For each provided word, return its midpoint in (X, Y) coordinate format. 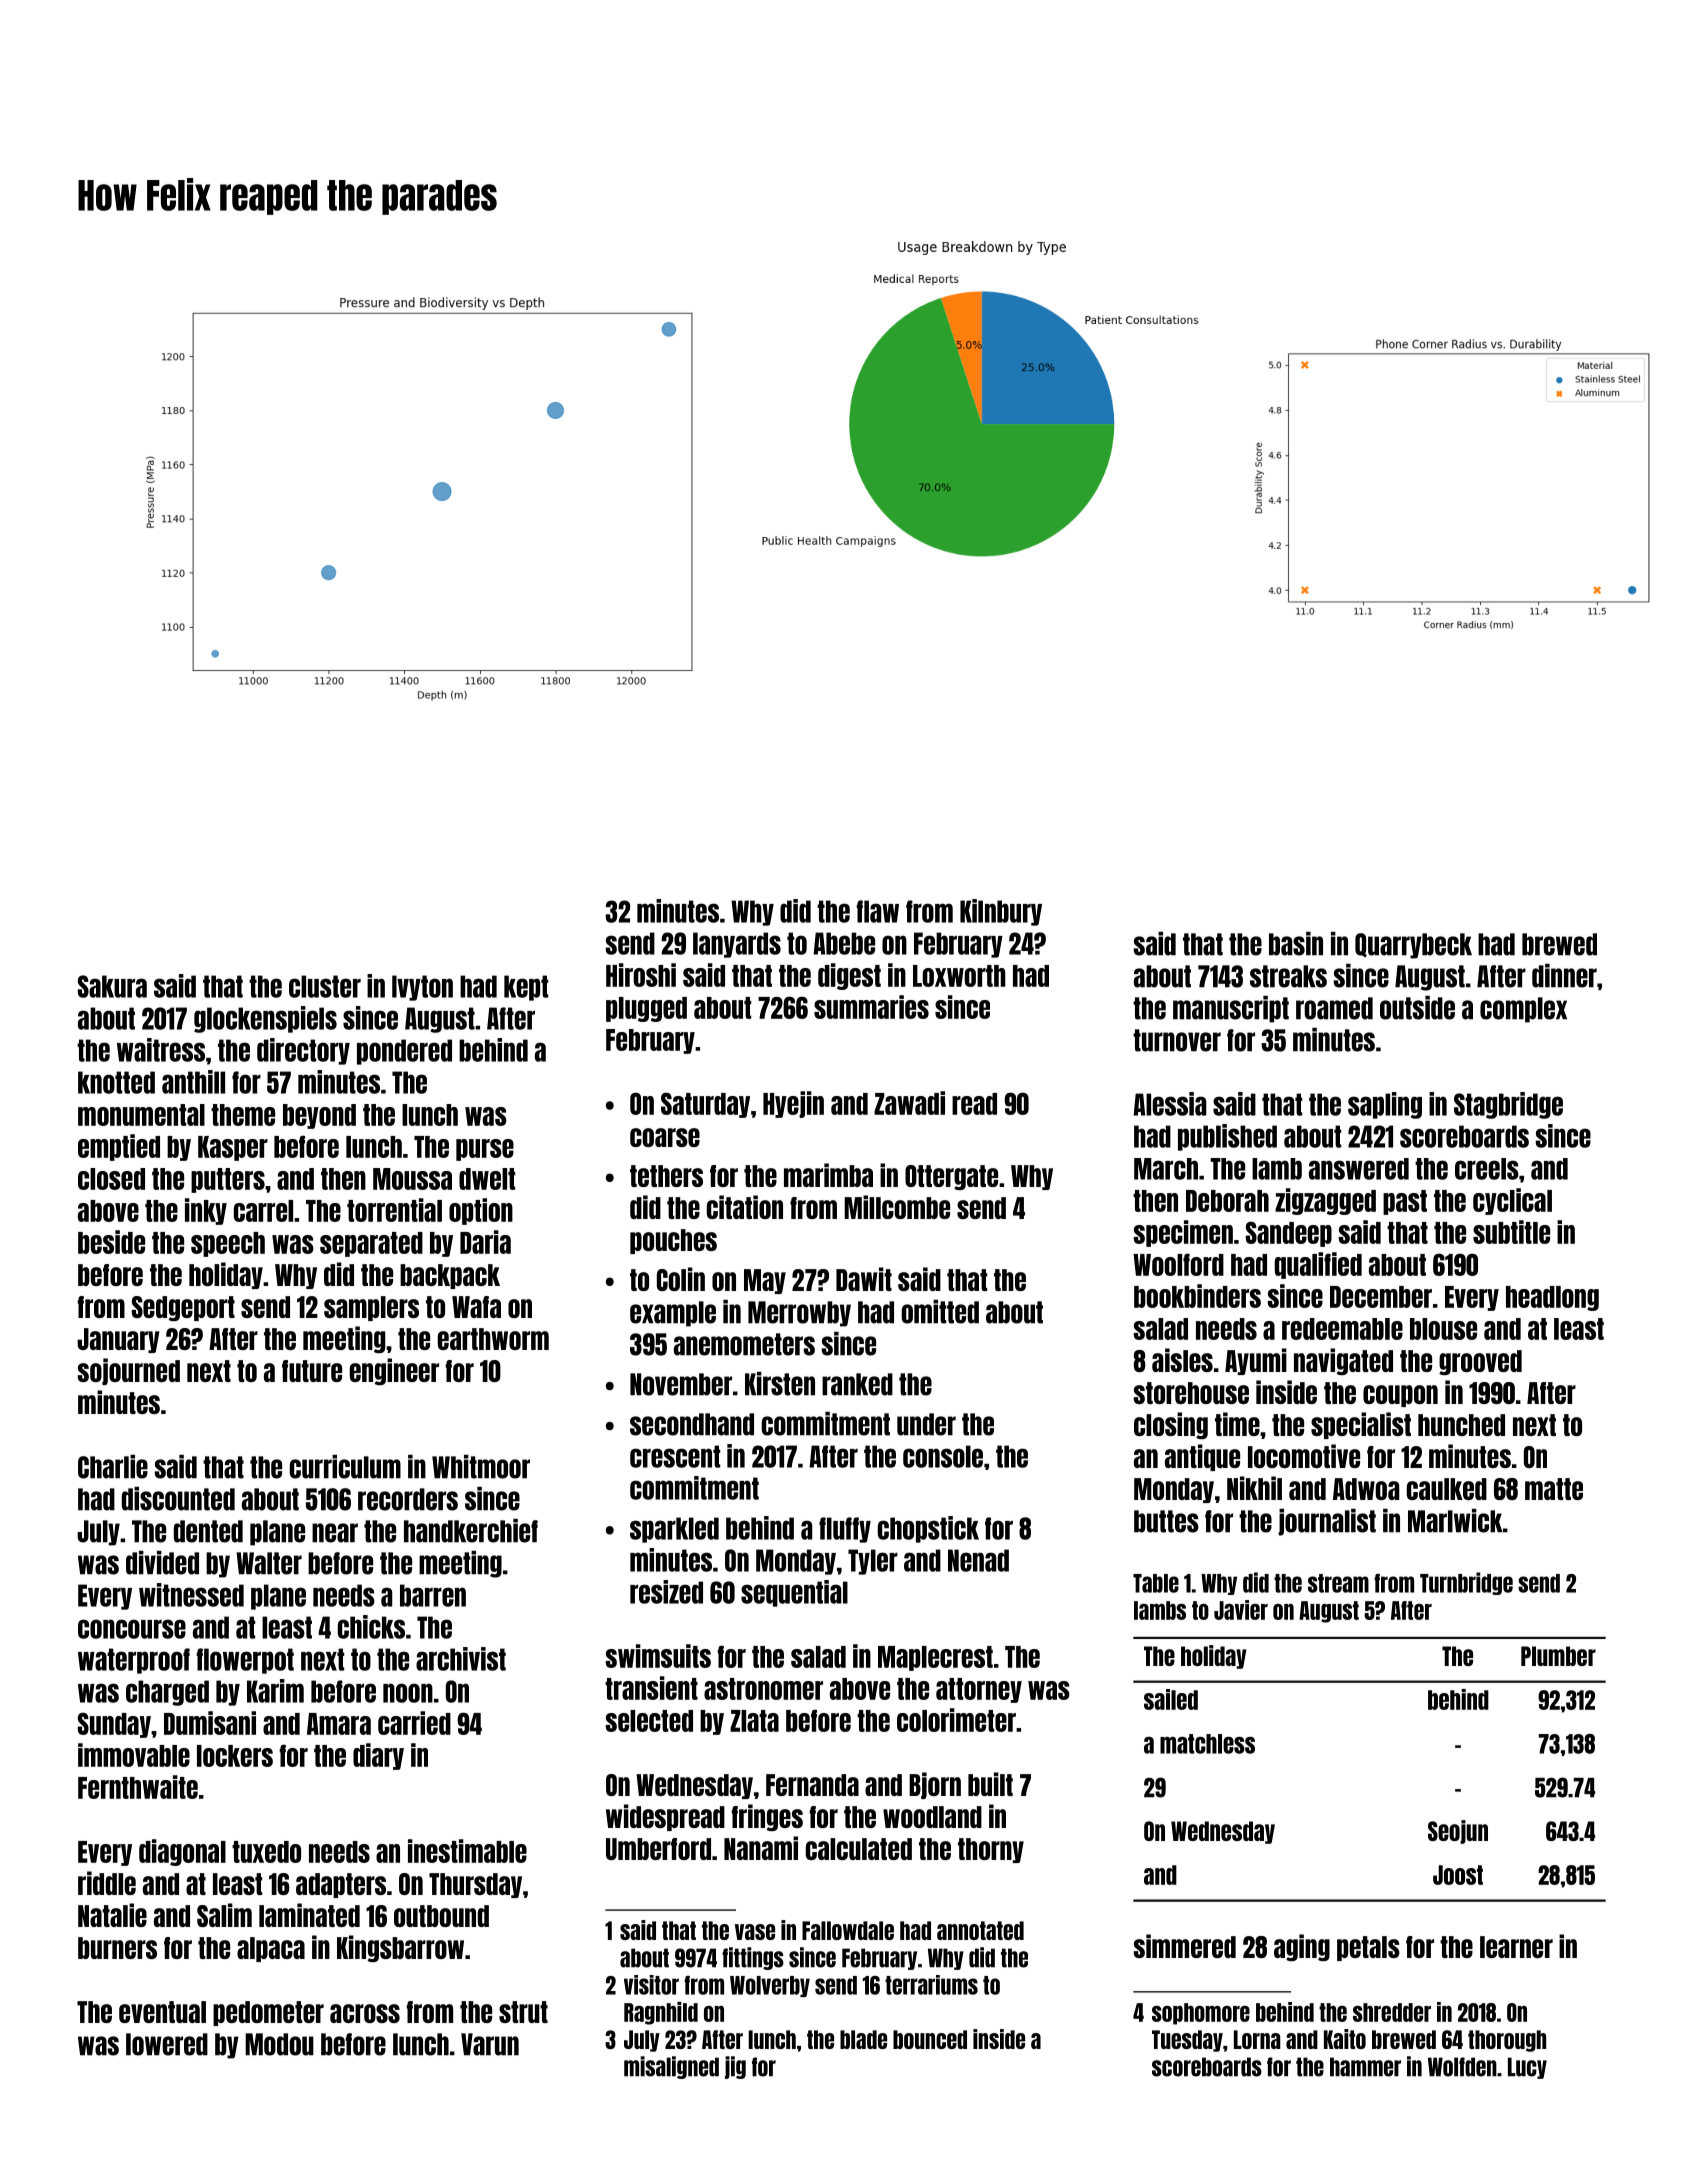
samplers (371, 1308)
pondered (404, 1052)
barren (433, 1595)
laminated (309, 1915)
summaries (871, 1007)
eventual (162, 2012)
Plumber (1558, 1656)
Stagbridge (1508, 1105)
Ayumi (1256, 1361)
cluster (325, 986)
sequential (794, 1593)
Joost (1458, 1875)
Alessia (1169, 1104)
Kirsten (780, 1384)
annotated (980, 1930)
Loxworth (959, 976)
